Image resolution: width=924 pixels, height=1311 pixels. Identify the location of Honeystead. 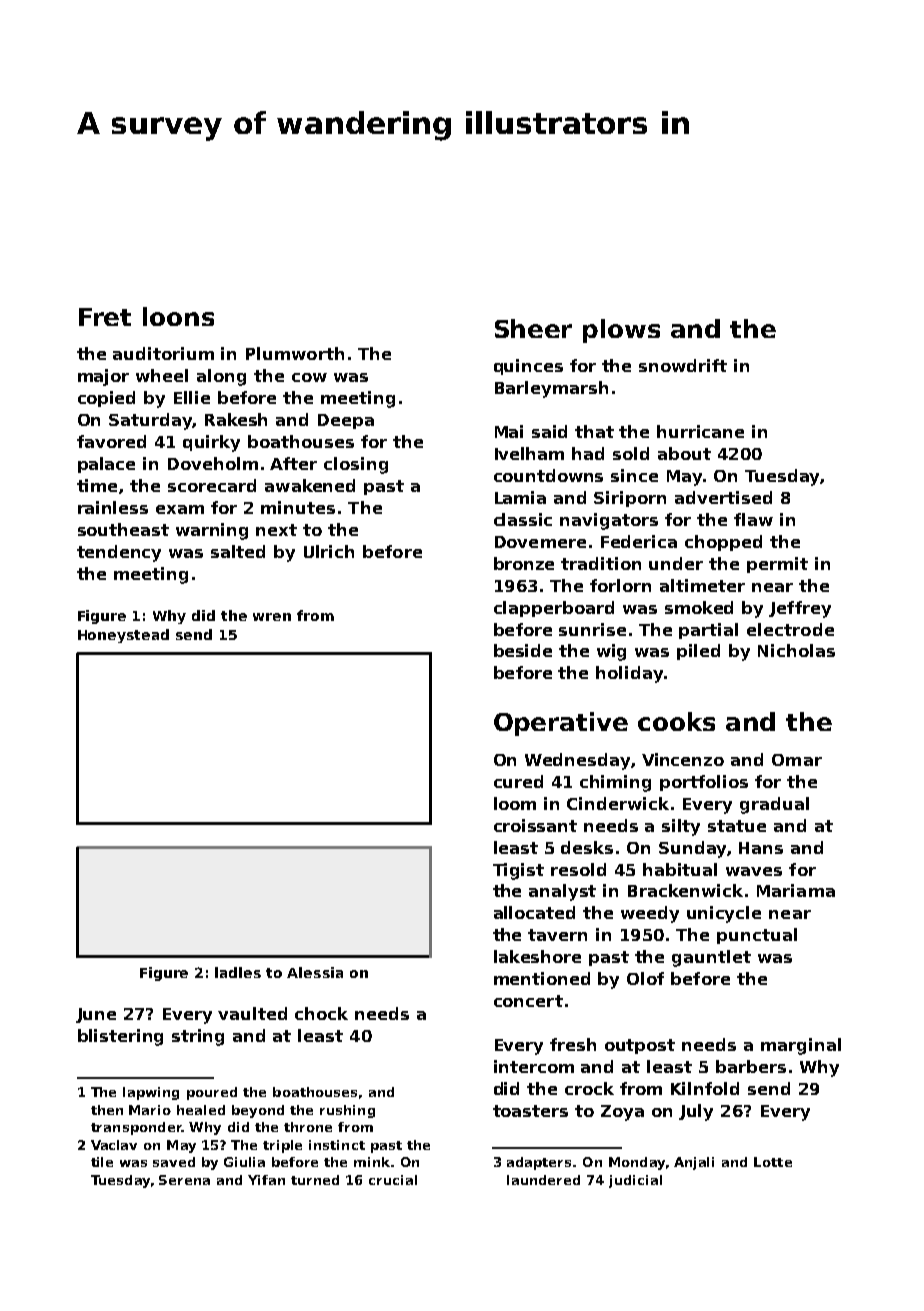
(123, 636).
